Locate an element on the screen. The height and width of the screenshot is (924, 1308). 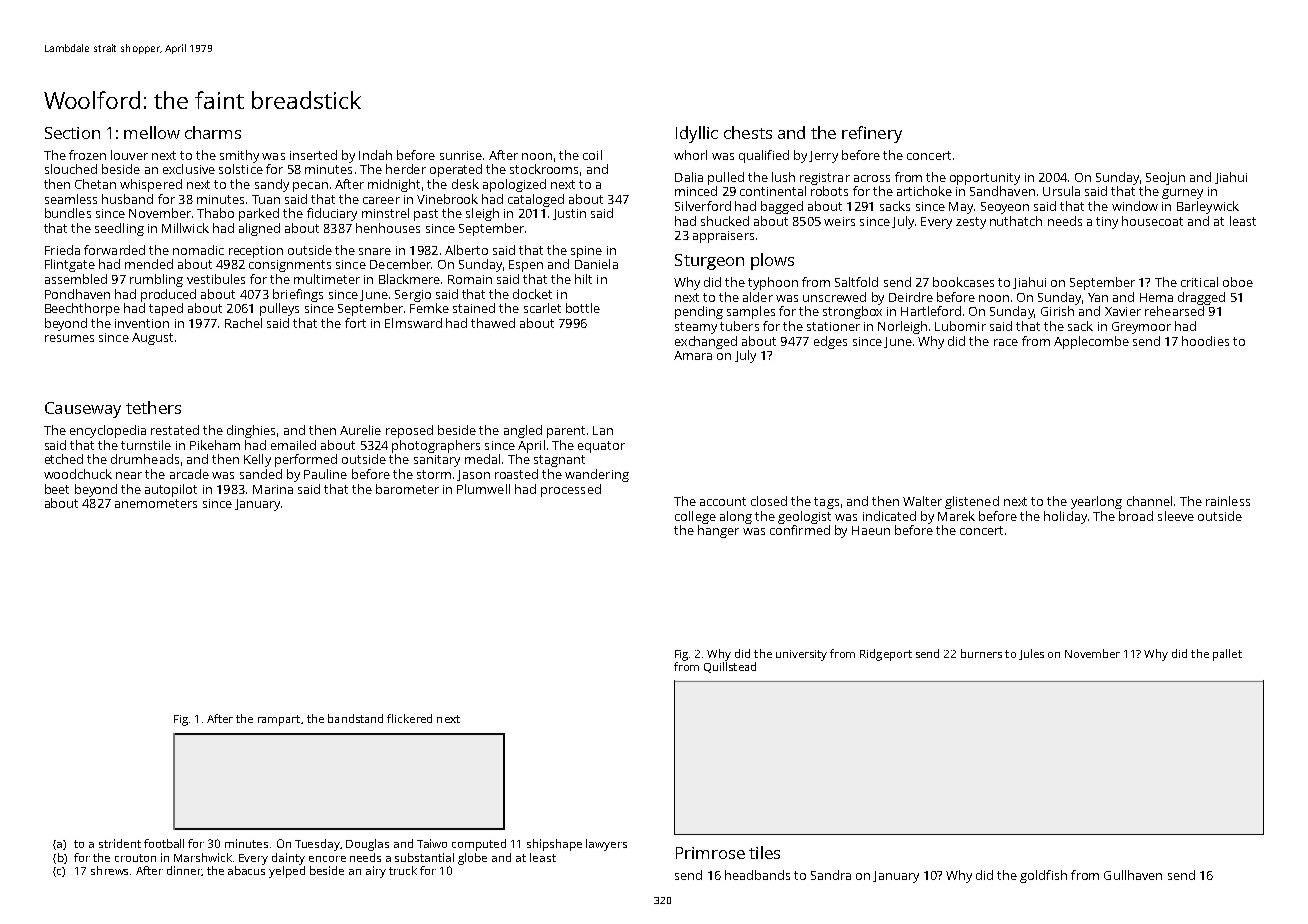
globe is located at coordinates (472, 859).
